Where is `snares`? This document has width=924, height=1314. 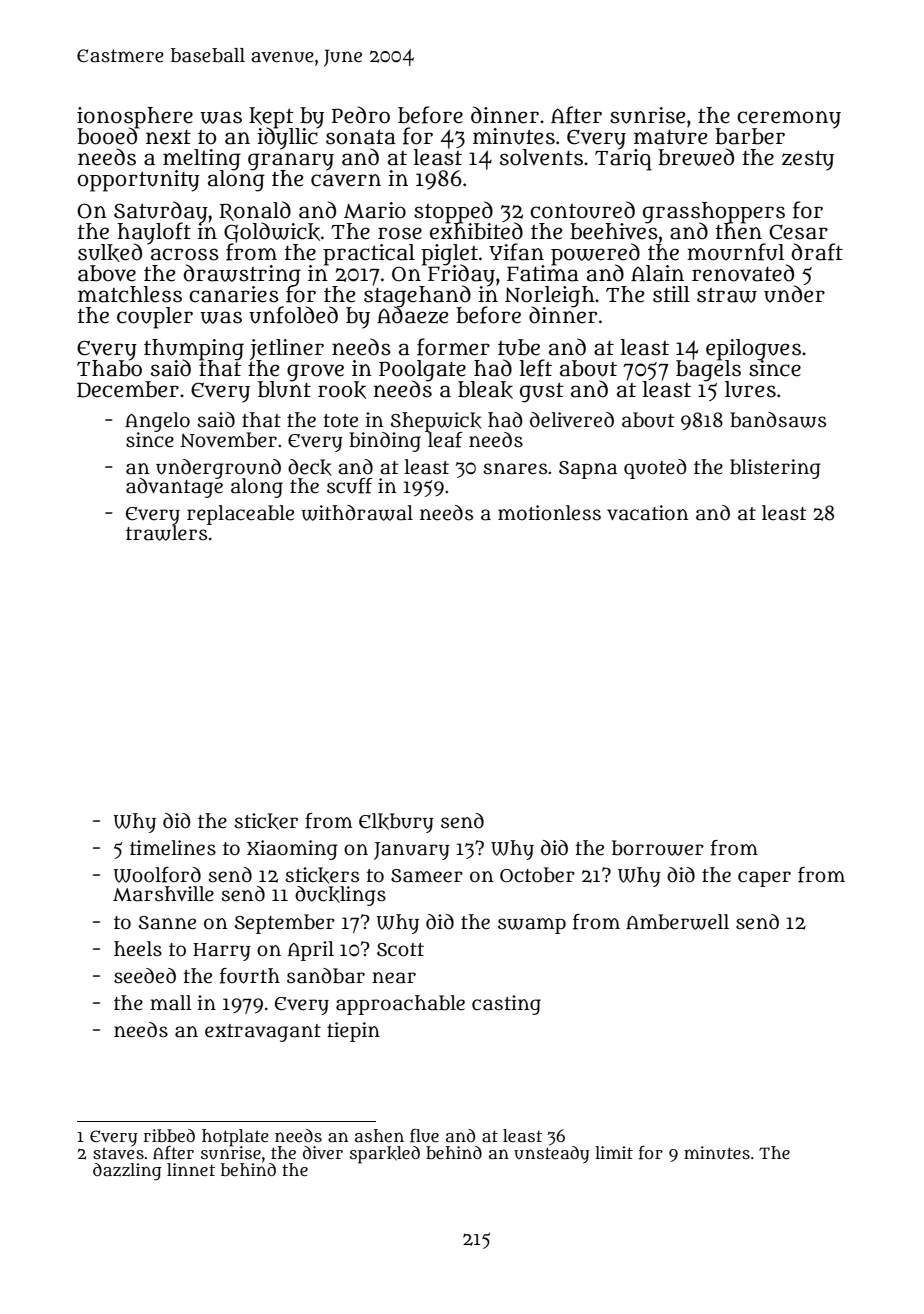 snares is located at coordinates (515, 469).
